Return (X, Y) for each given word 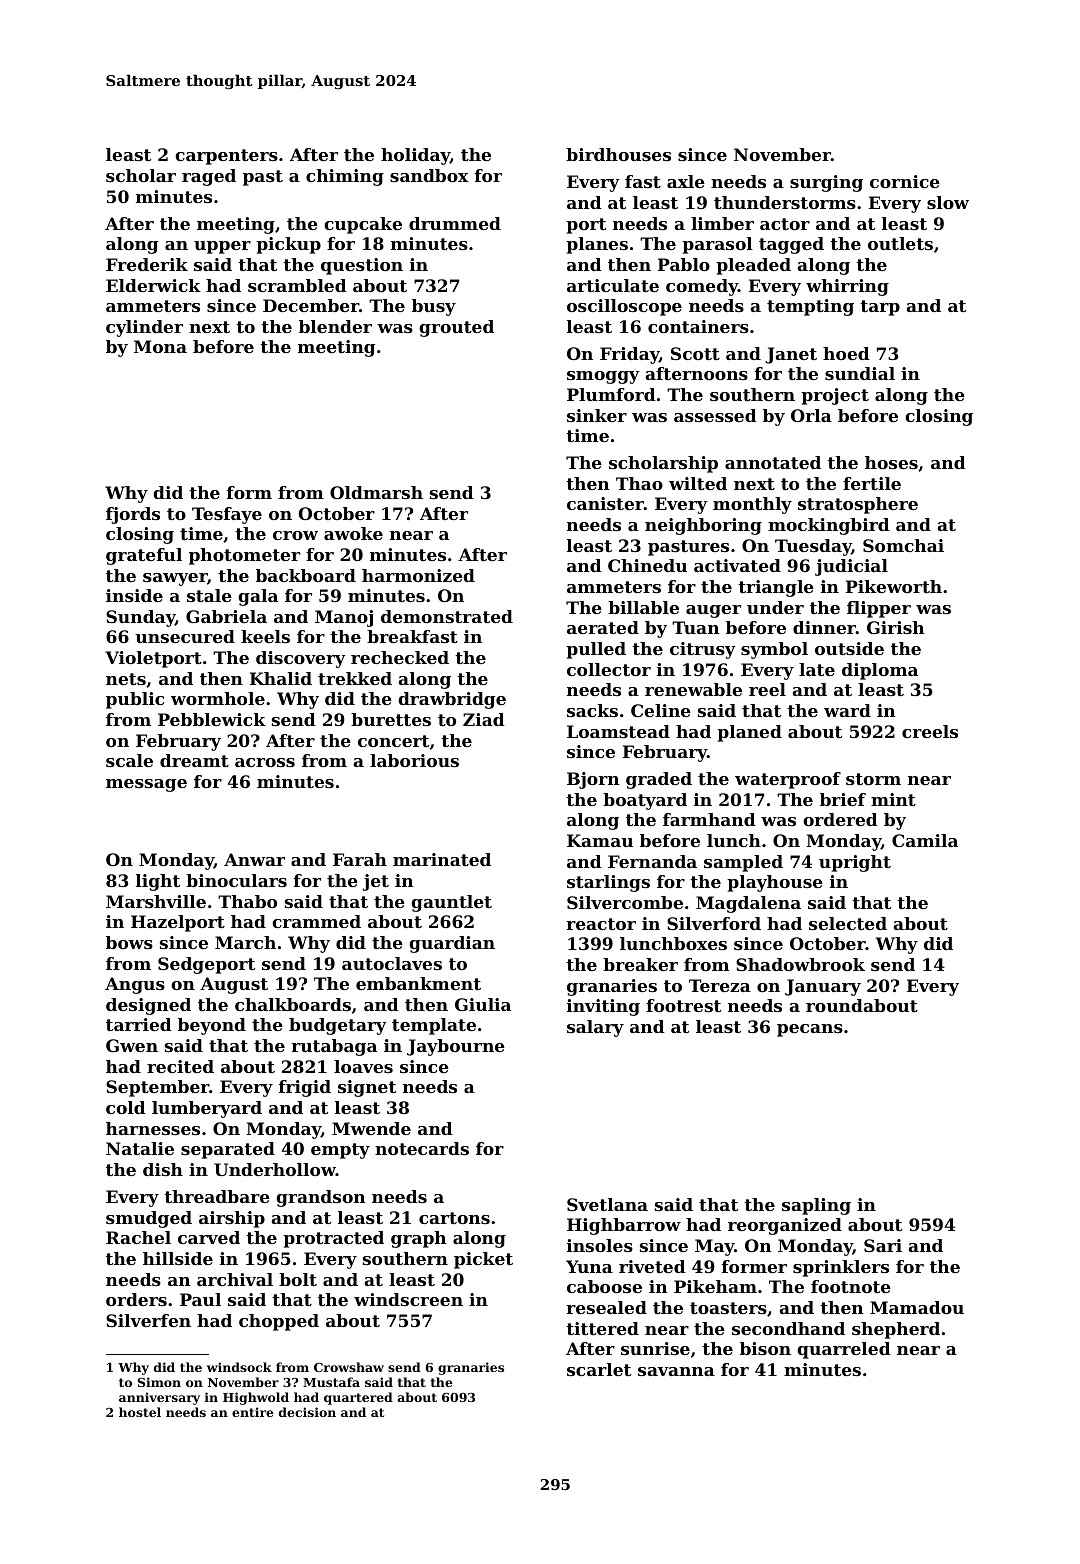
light (158, 882)
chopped (279, 1322)
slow (948, 202)
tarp (880, 308)
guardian (452, 944)
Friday (629, 355)
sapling (816, 1206)
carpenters (226, 157)
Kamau (600, 840)
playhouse (775, 883)
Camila (925, 840)
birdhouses (618, 154)
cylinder (144, 328)
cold (126, 1107)
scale (129, 760)
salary (595, 1028)
